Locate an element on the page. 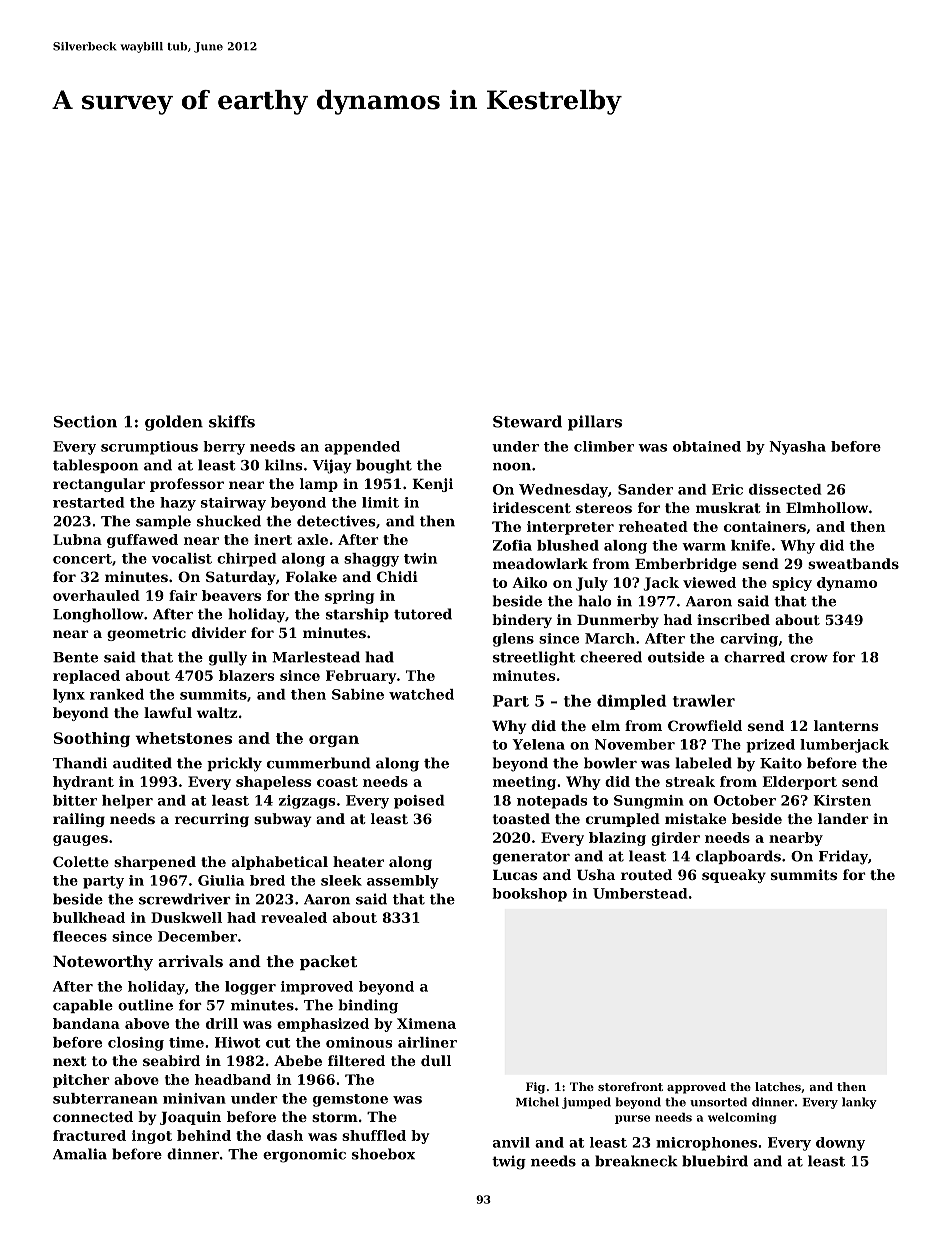 Image resolution: width=952 pixels, height=1233 pixels. skiffs is located at coordinates (232, 421).
